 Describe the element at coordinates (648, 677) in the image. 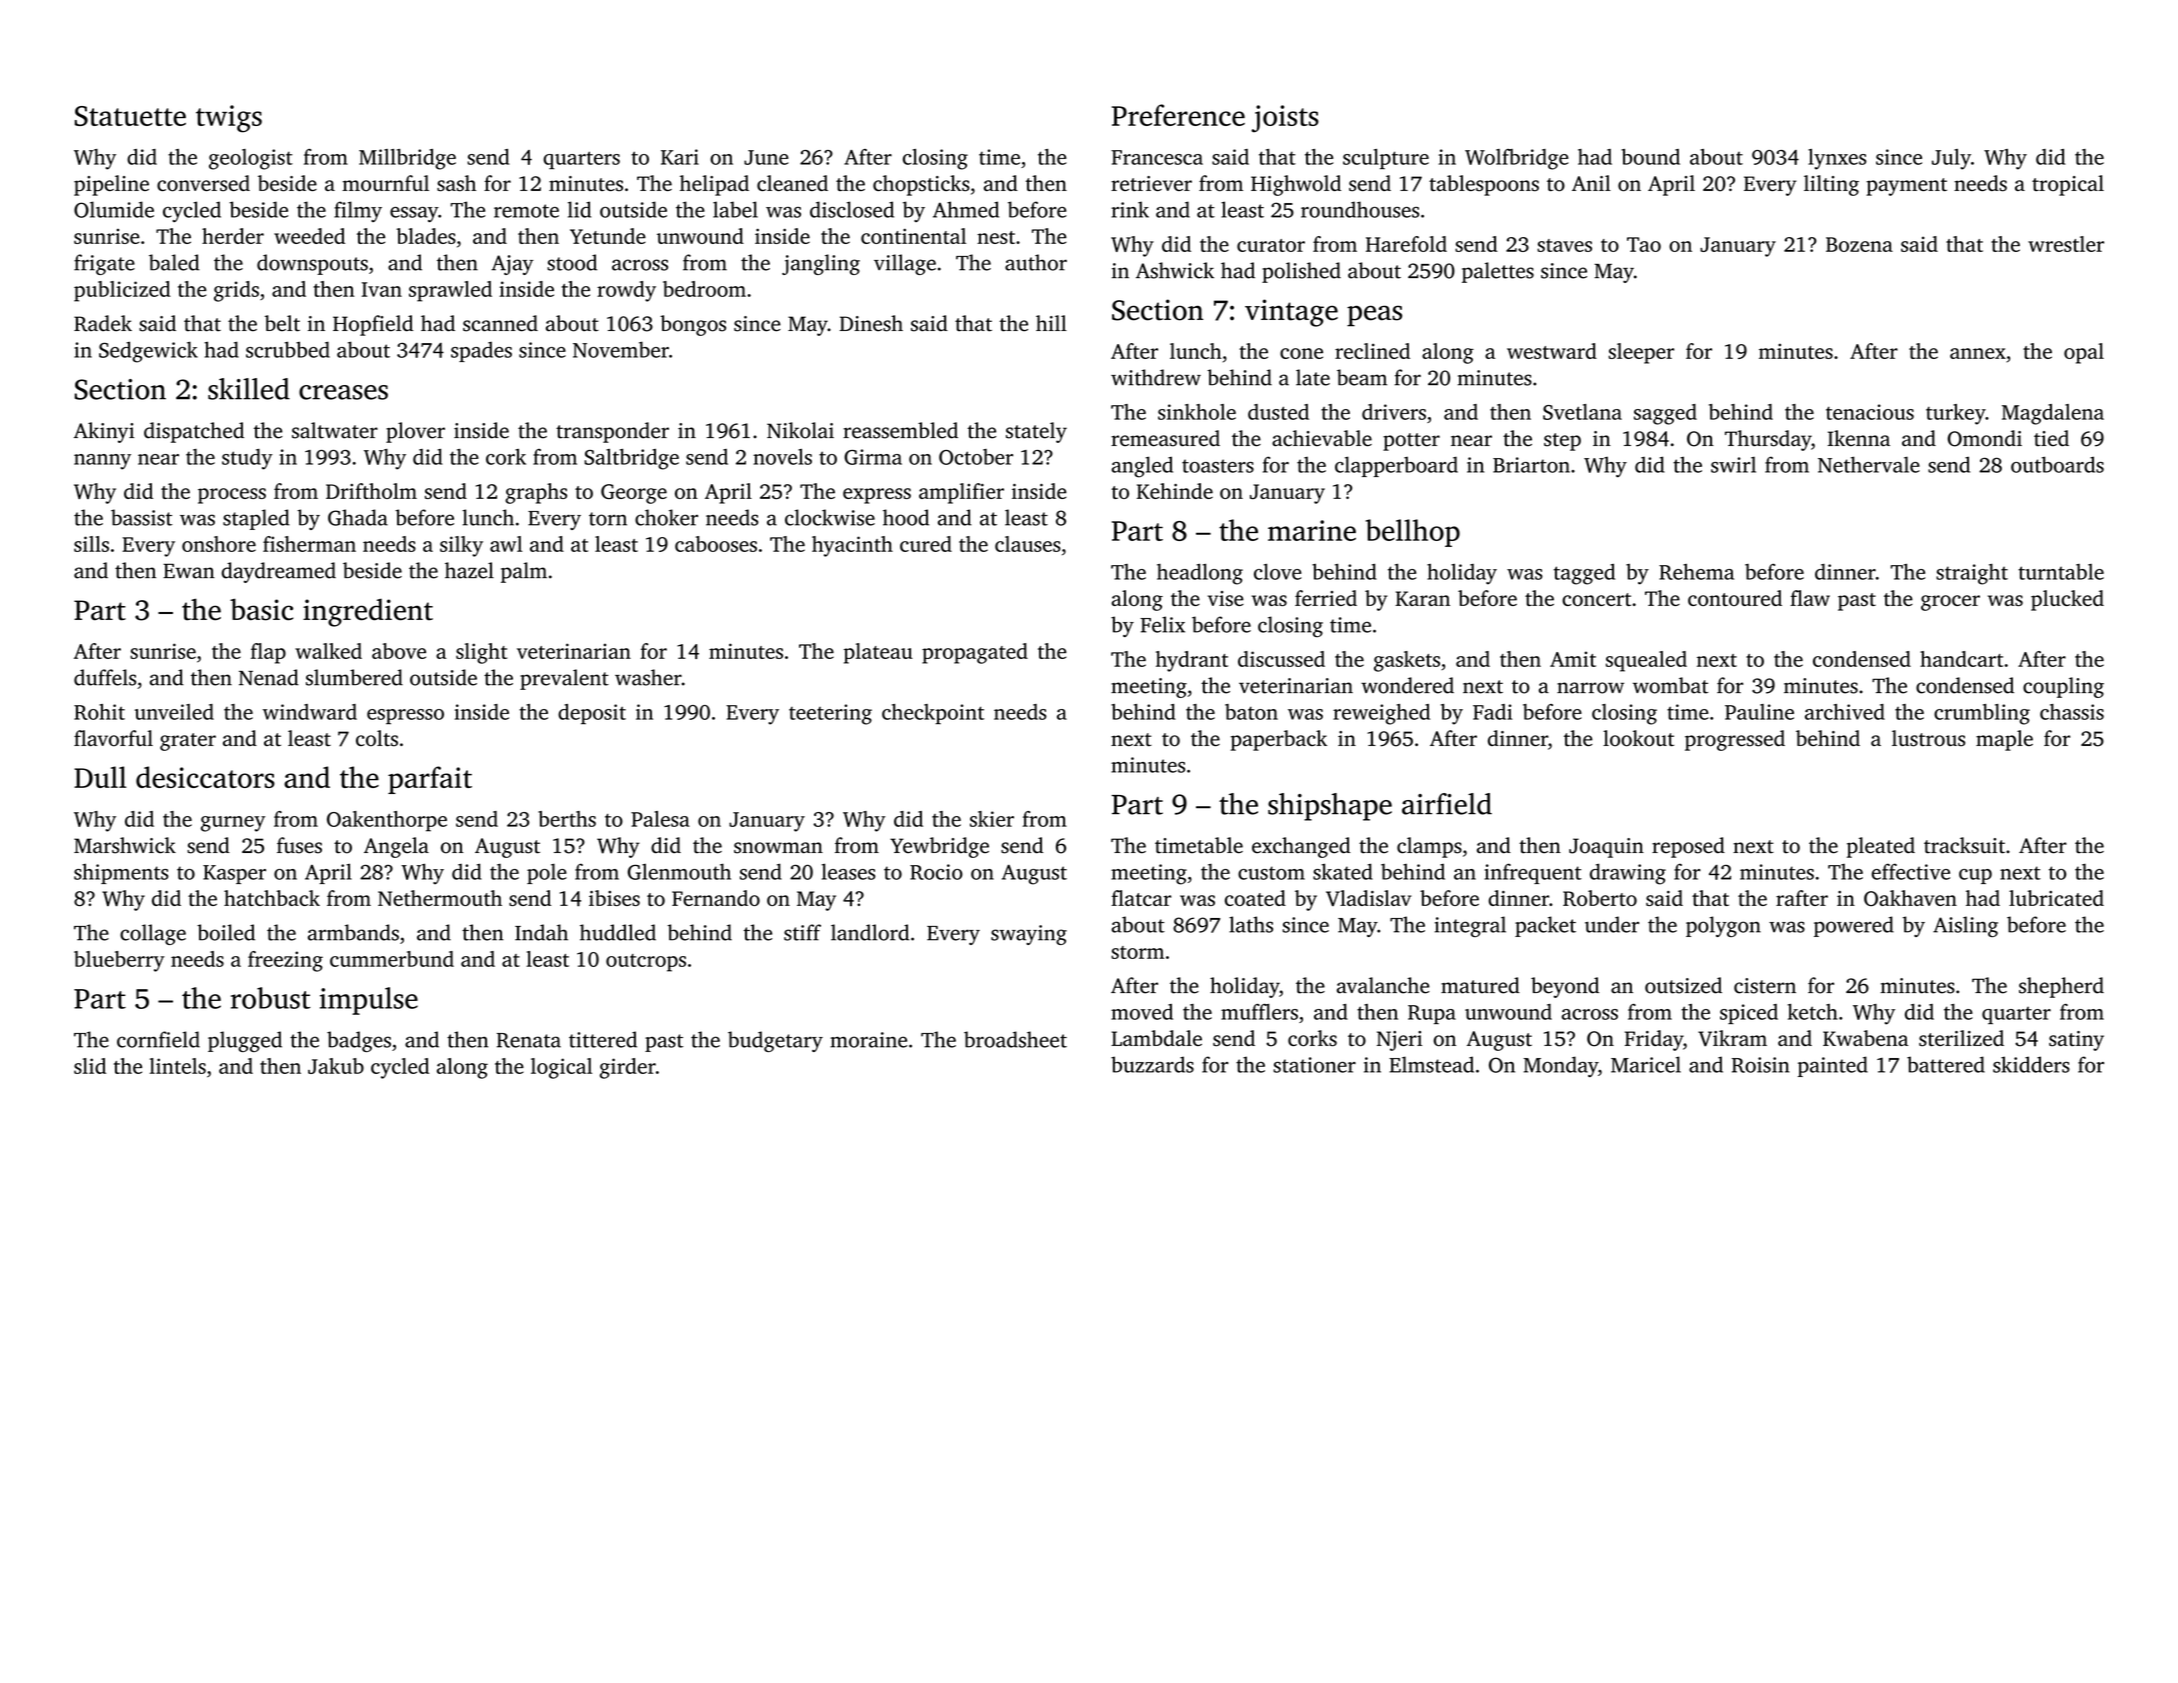

I see `washer` at that location.
